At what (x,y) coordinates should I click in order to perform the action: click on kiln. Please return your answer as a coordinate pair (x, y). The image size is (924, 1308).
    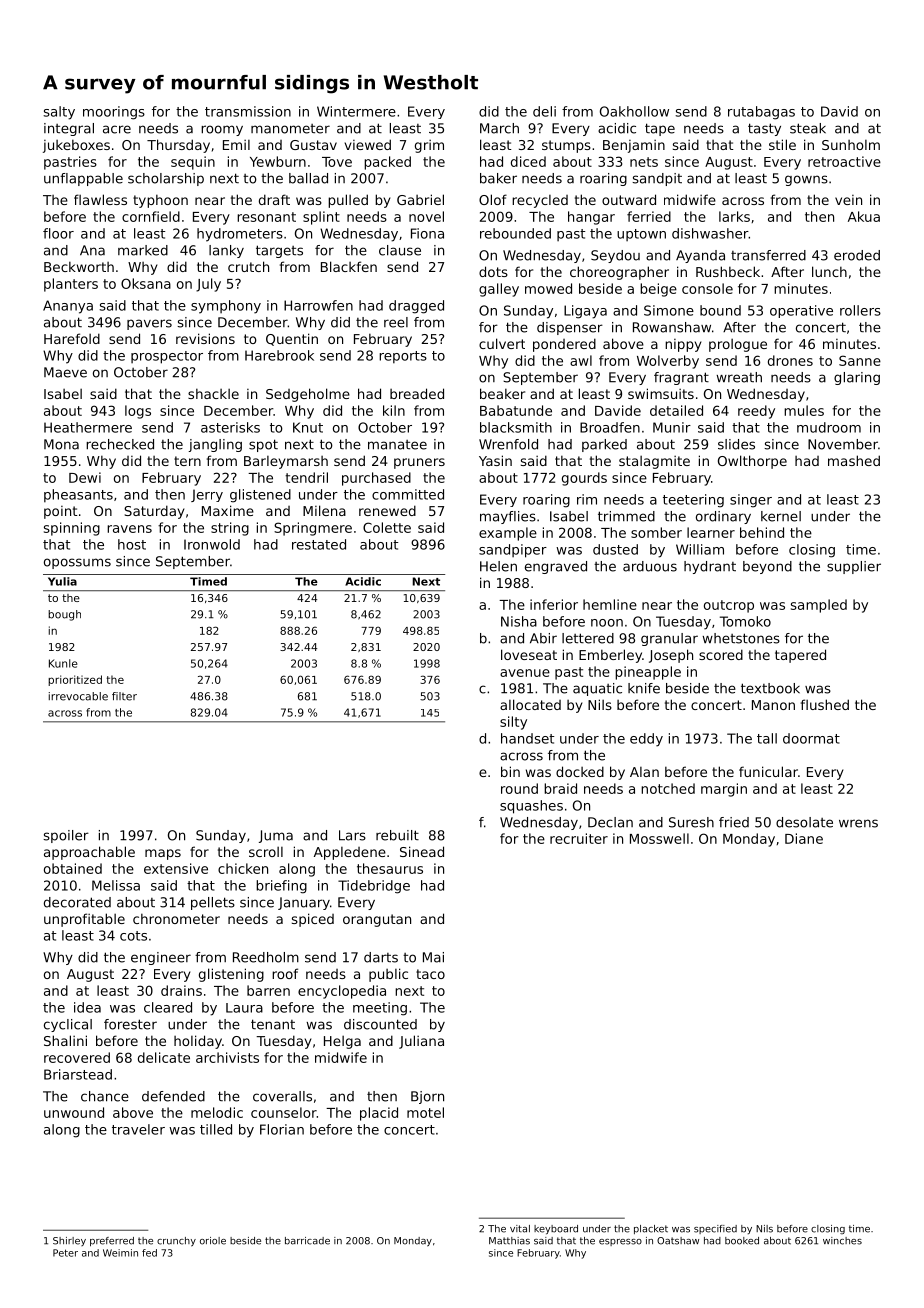
    Looking at the image, I should click on (394, 410).
